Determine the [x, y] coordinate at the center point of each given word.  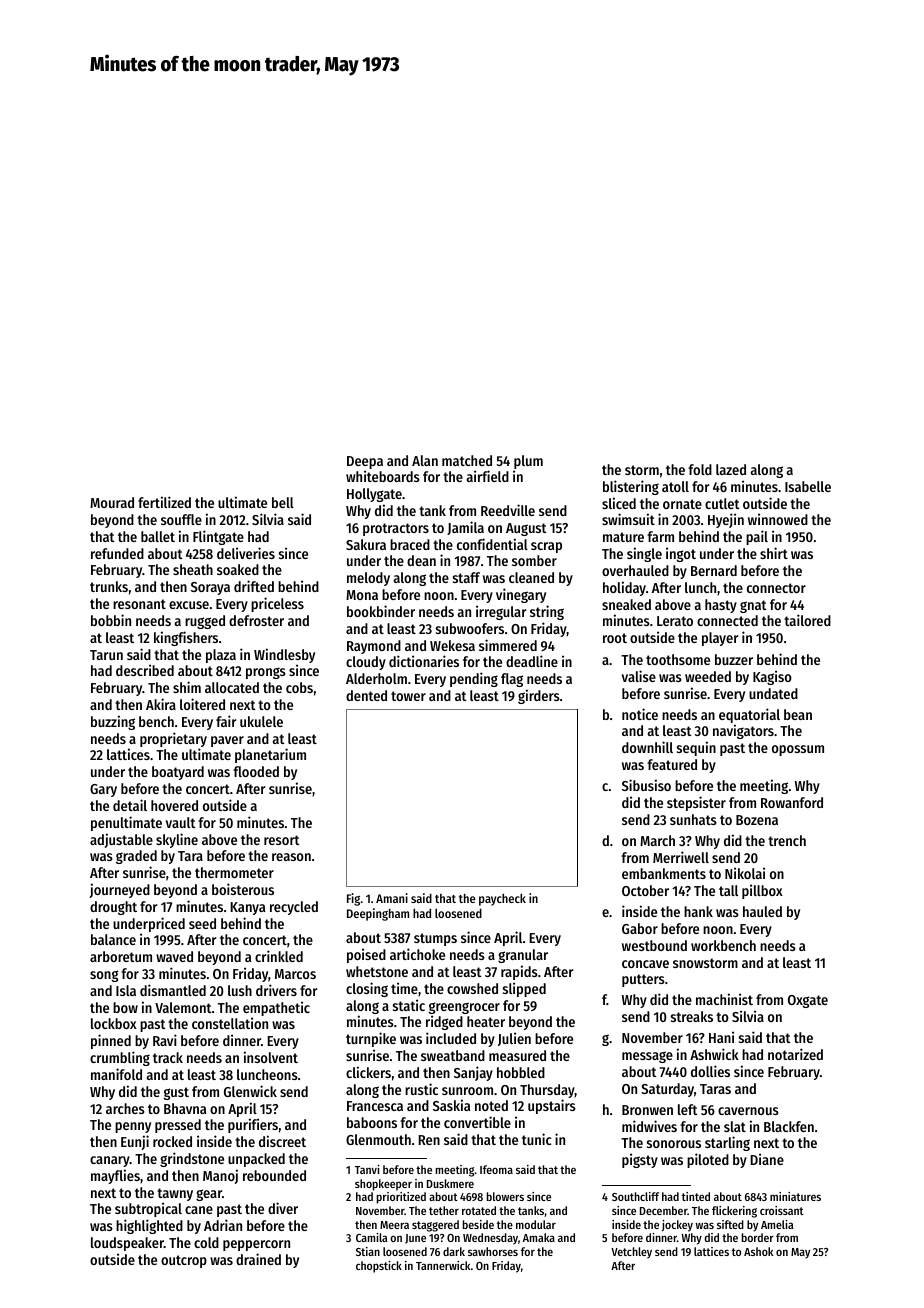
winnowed [778, 519]
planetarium [270, 755]
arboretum [121, 956]
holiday [624, 588]
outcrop [184, 1261]
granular [523, 956]
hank [698, 911]
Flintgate [218, 537]
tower [408, 696]
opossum [798, 750]
